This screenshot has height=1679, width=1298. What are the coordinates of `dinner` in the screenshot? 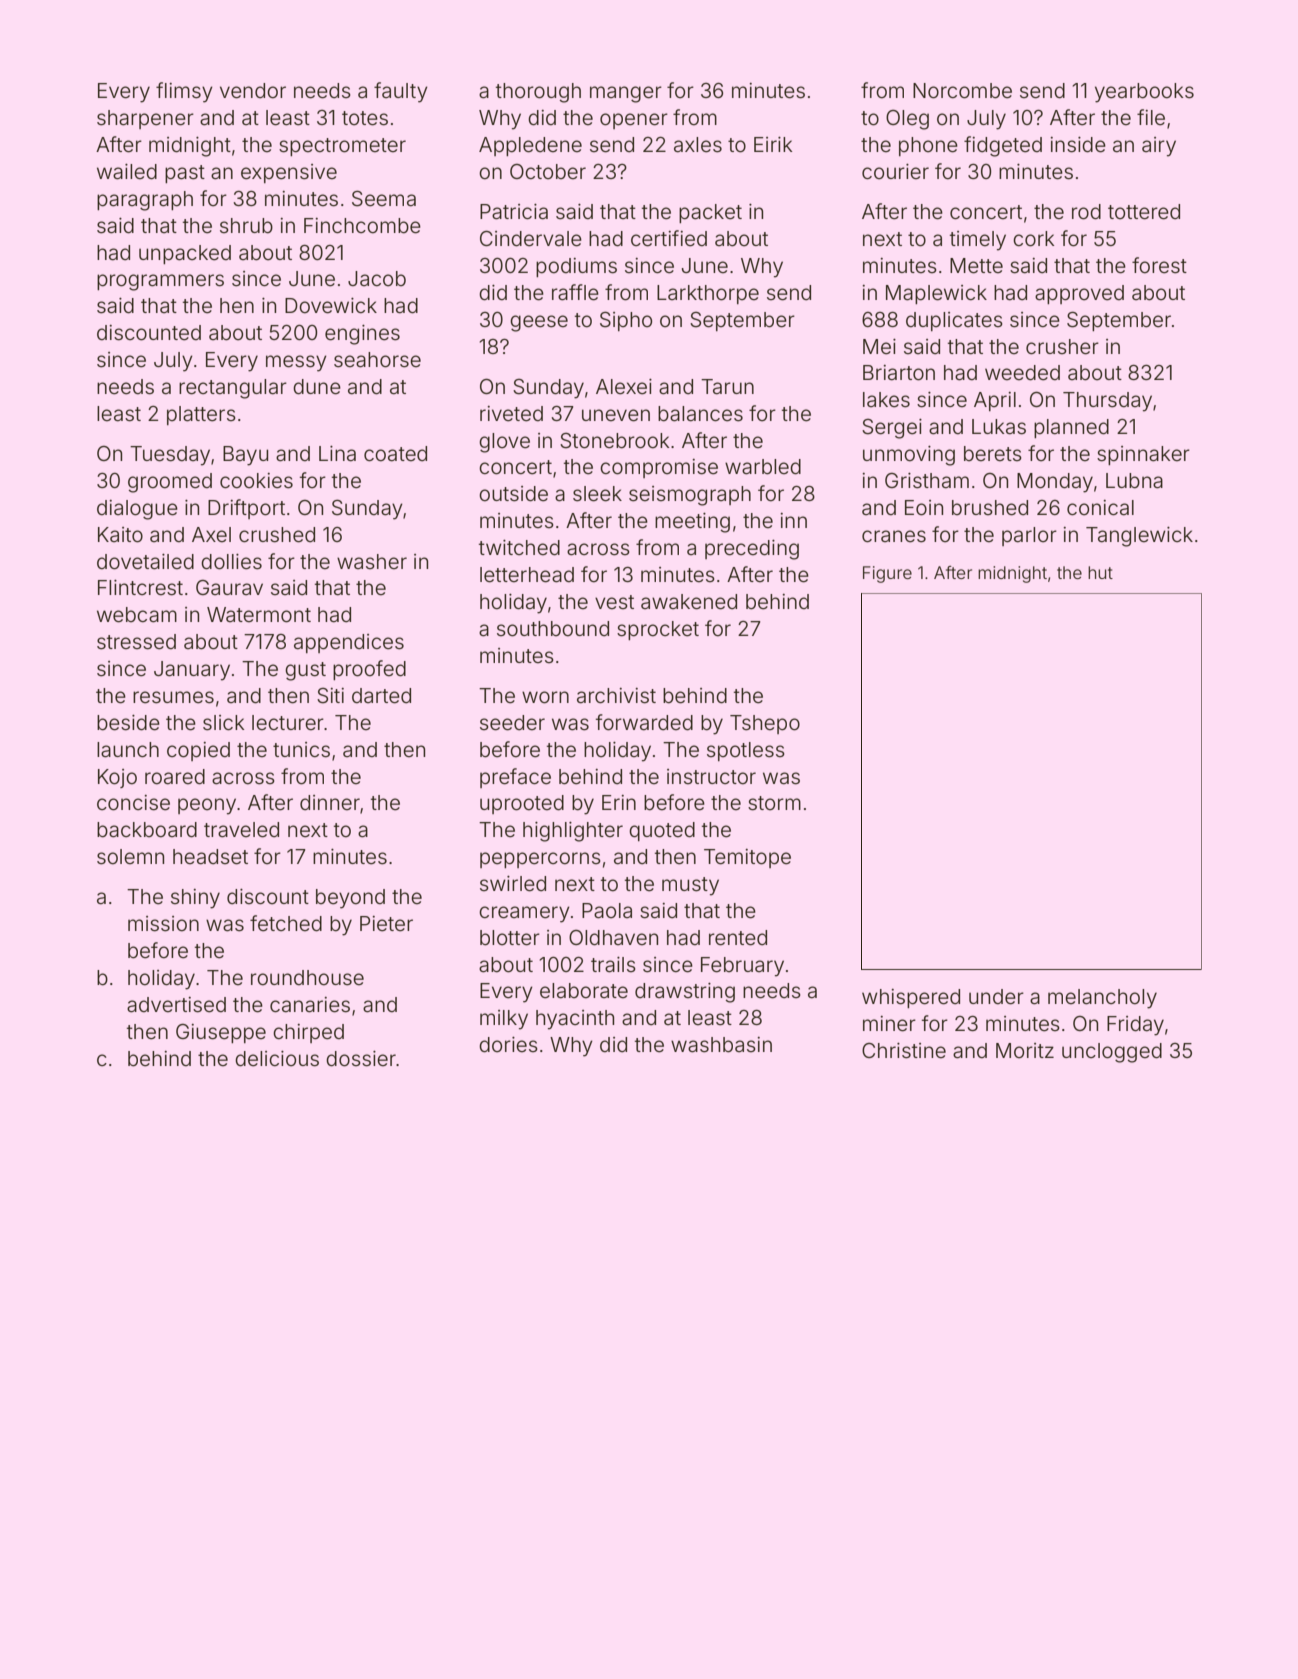 It's located at (330, 802).
